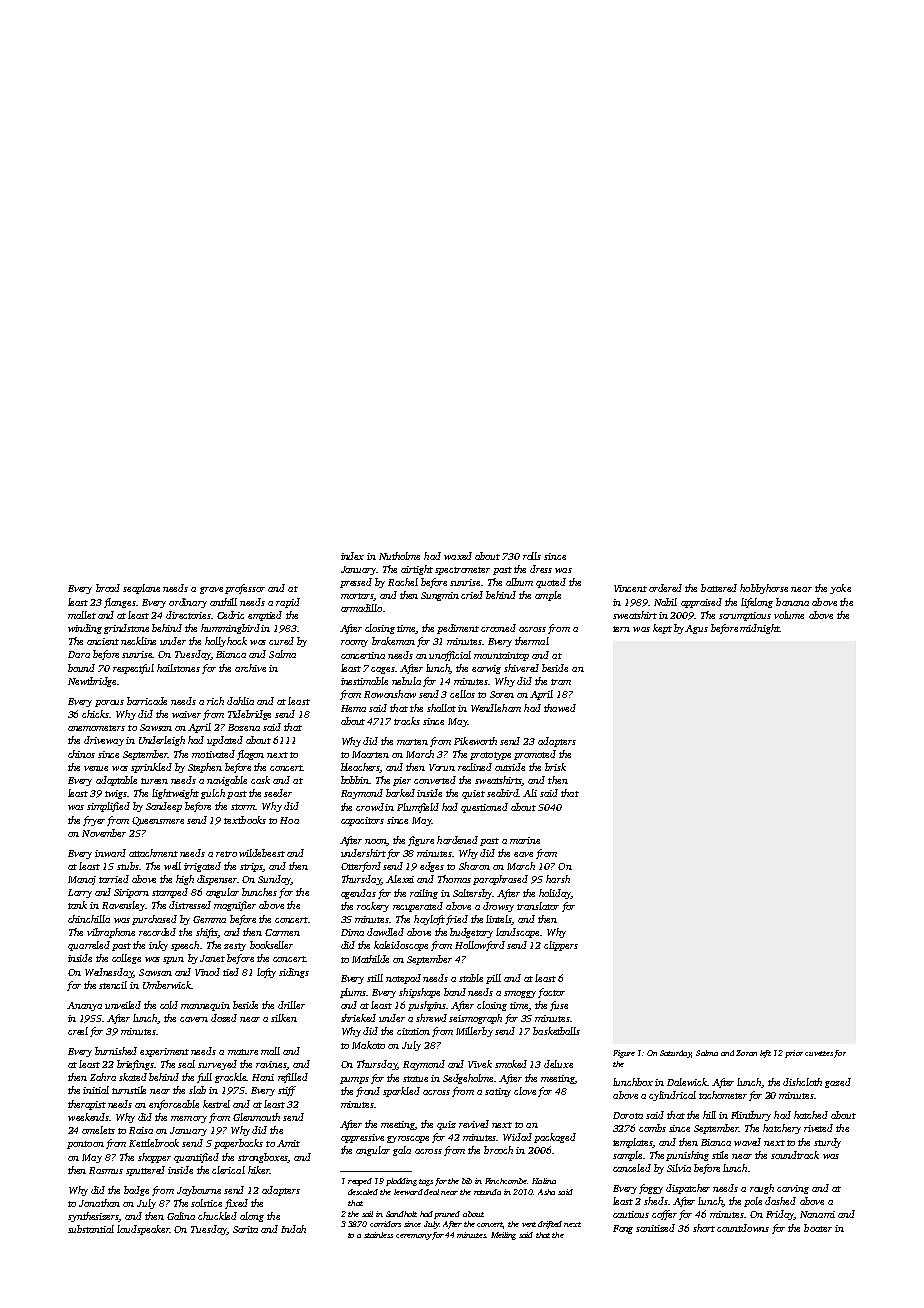 The height and width of the screenshot is (1308, 924). I want to click on broad, so click(108, 588).
